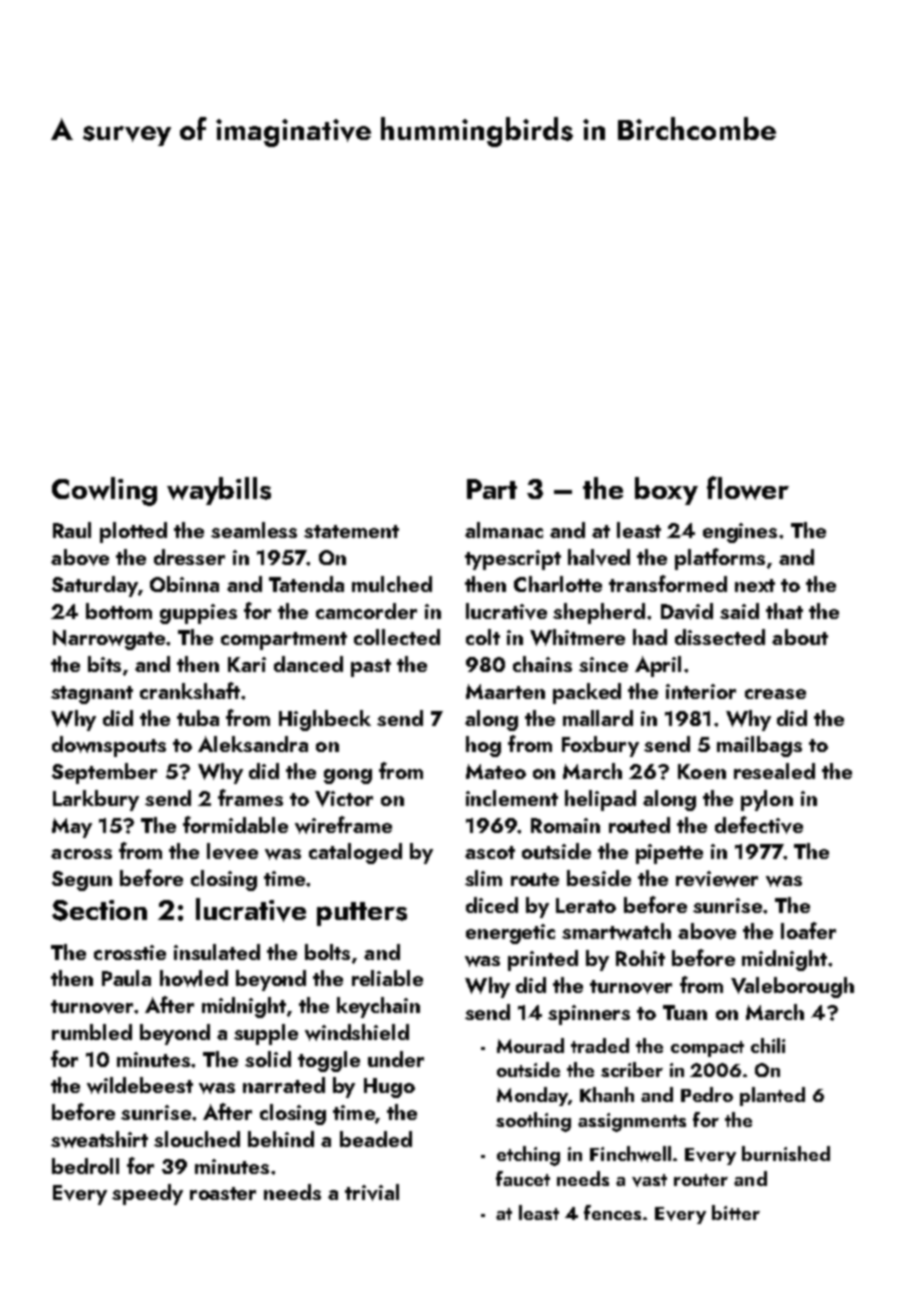 This page has height=1316, width=908. Describe the element at coordinates (666, 491) in the page. I see `boxy` at that location.
